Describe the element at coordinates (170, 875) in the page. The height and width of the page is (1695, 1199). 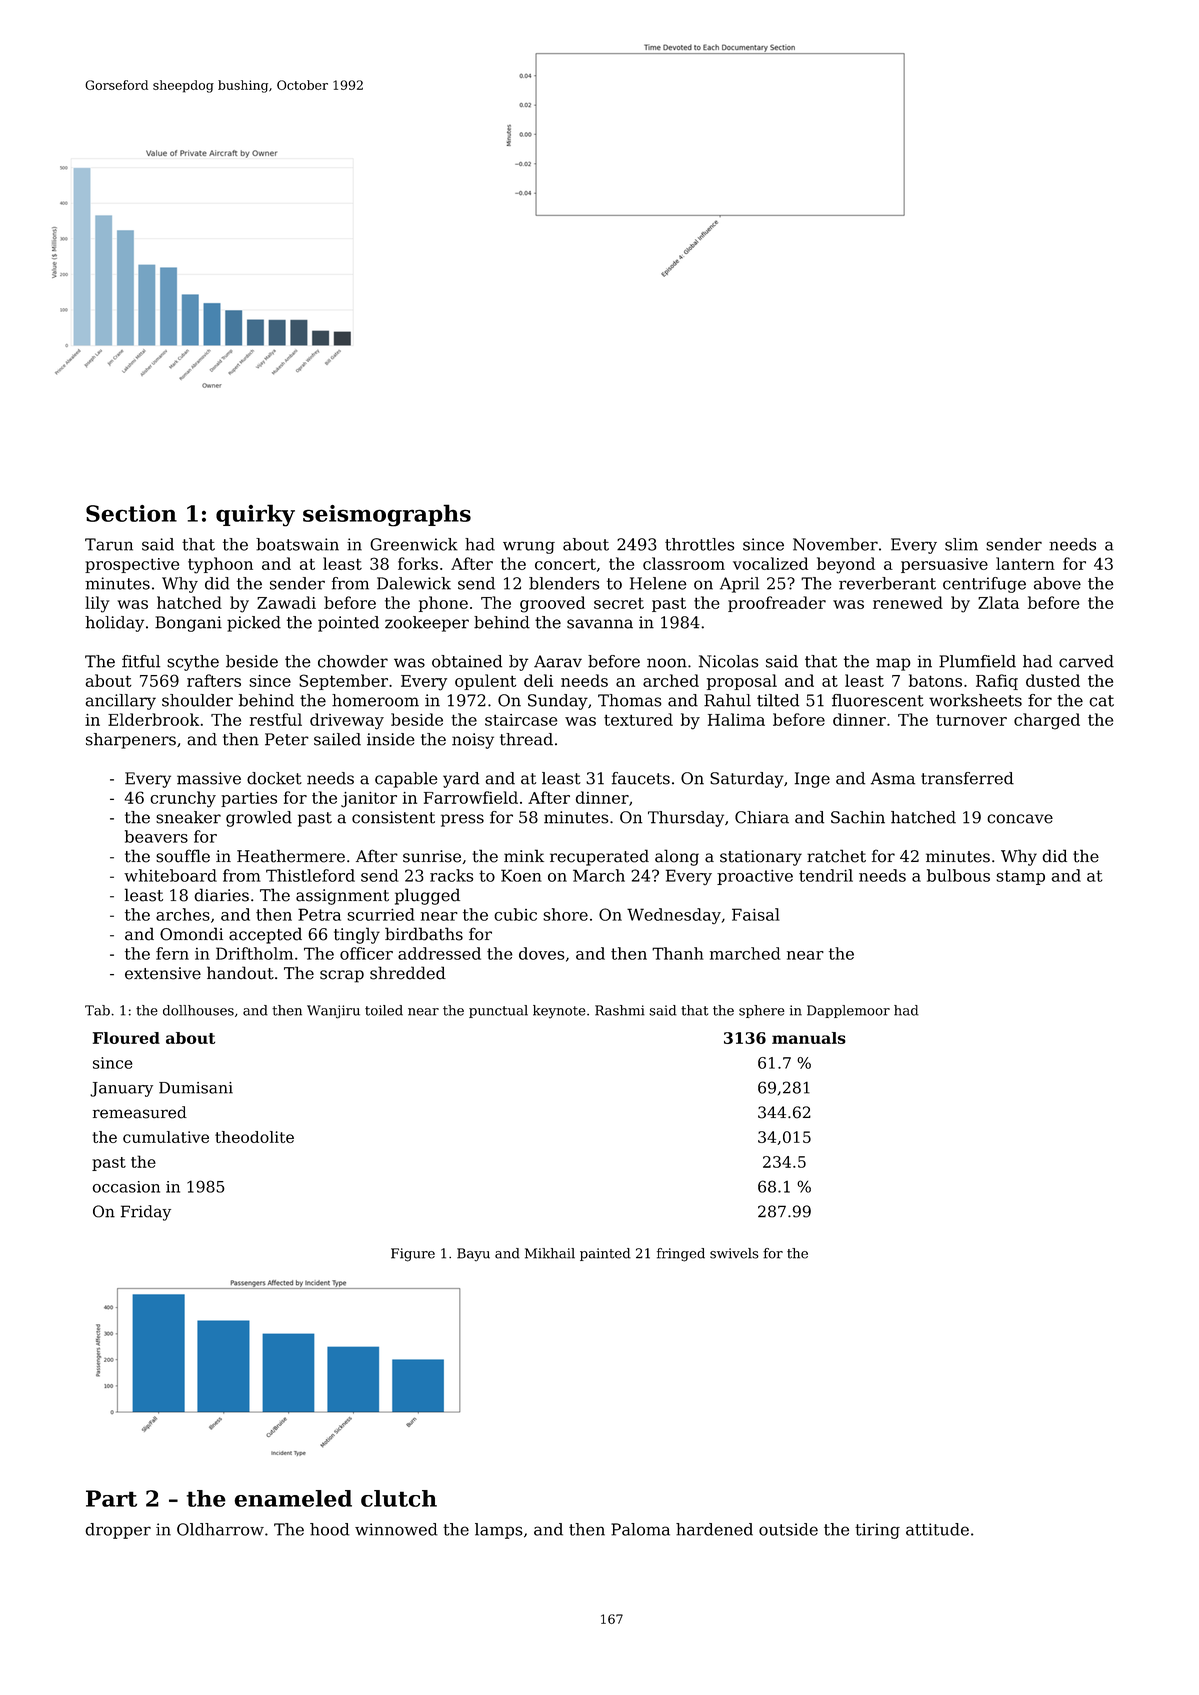
I see `whiteboard` at that location.
